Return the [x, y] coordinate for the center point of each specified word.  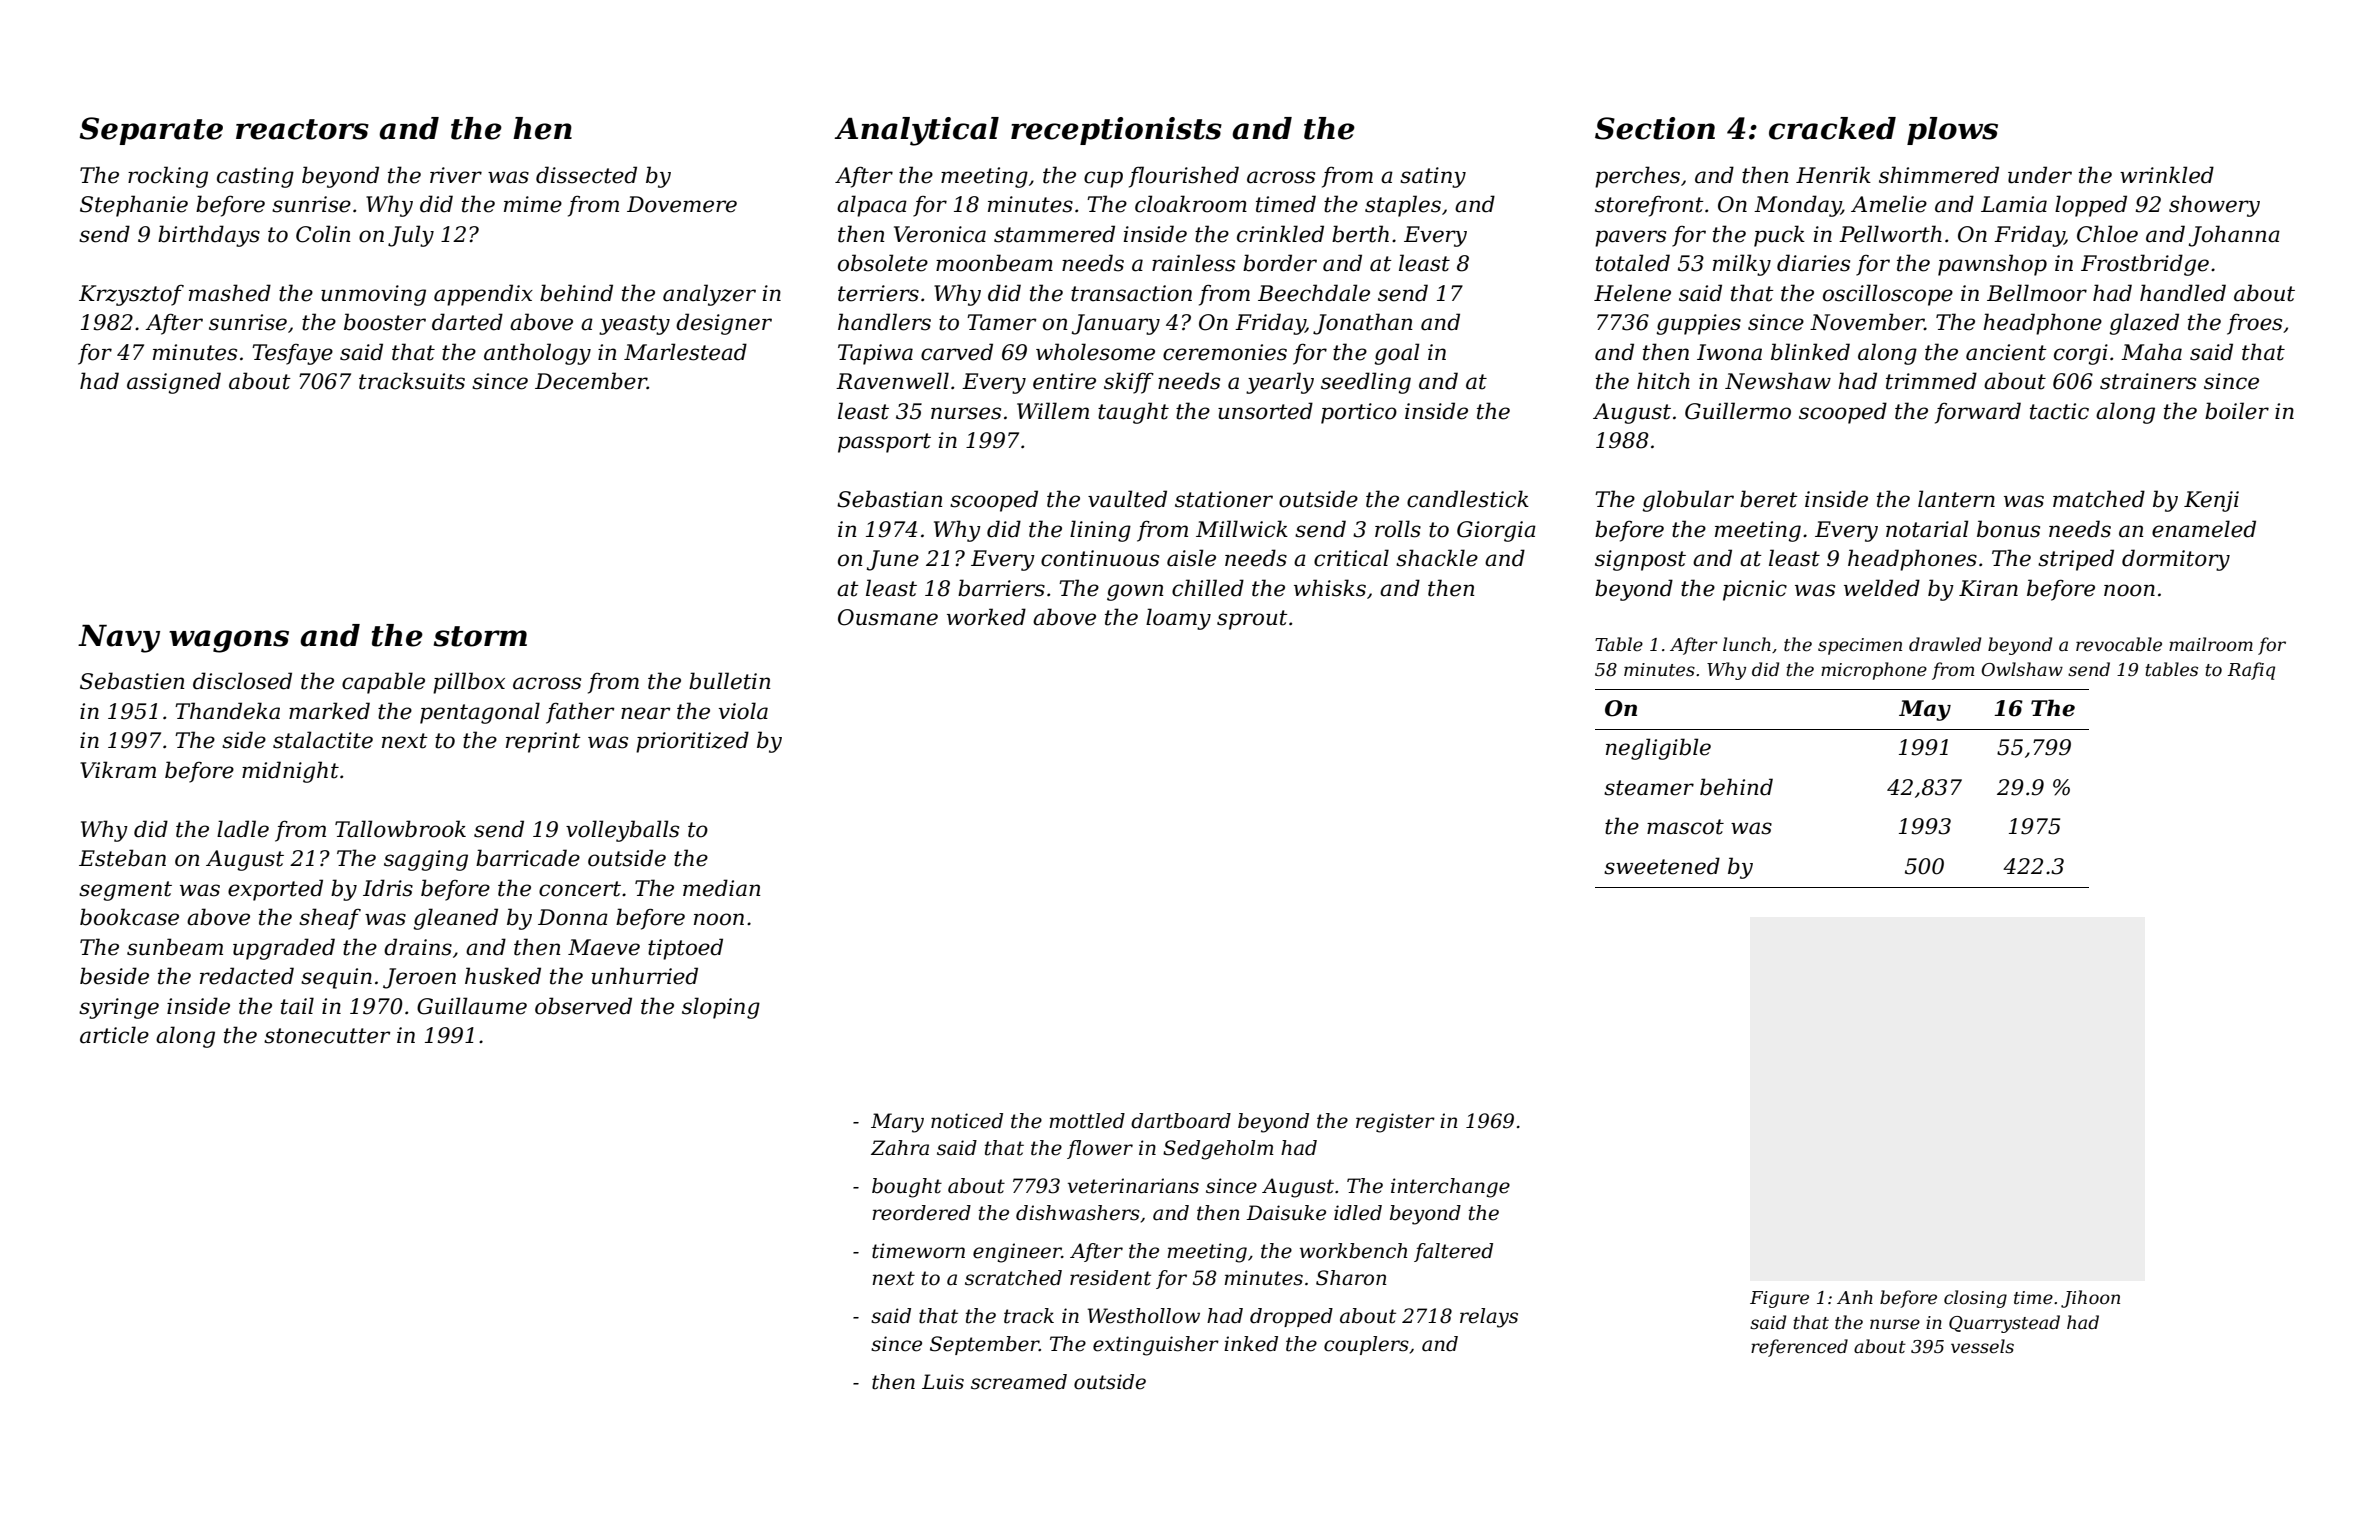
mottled [1087, 1121]
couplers [1366, 1345]
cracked [1832, 128]
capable [383, 683]
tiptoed [685, 949]
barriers [1001, 588]
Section [1655, 128]
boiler [2237, 411]
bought [907, 1188]
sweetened [1662, 866]
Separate [151, 131]
